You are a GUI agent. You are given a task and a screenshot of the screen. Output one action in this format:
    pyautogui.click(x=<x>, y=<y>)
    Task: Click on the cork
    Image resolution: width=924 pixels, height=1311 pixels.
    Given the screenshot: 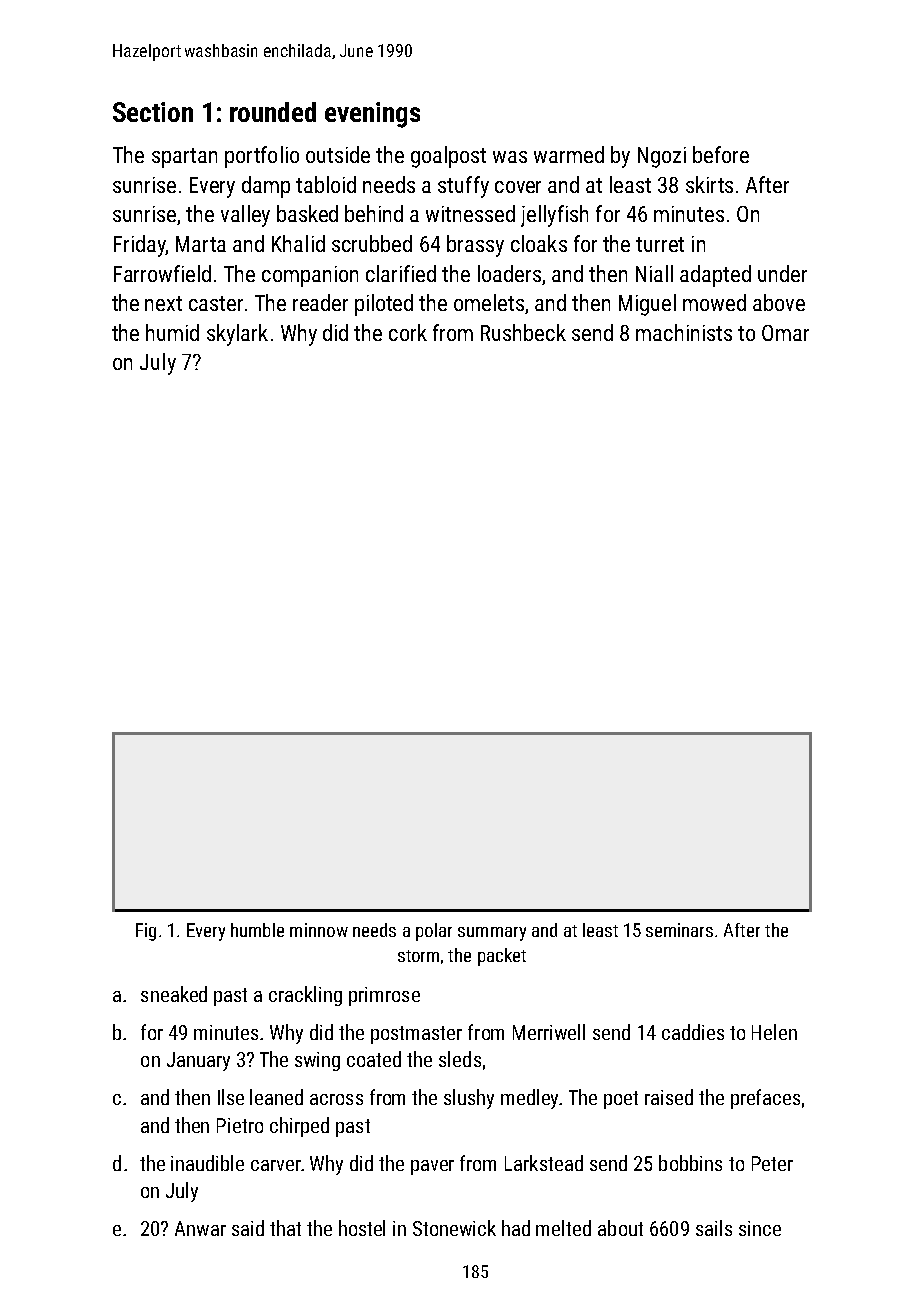 What is the action you would take?
    pyautogui.click(x=408, y=332)
